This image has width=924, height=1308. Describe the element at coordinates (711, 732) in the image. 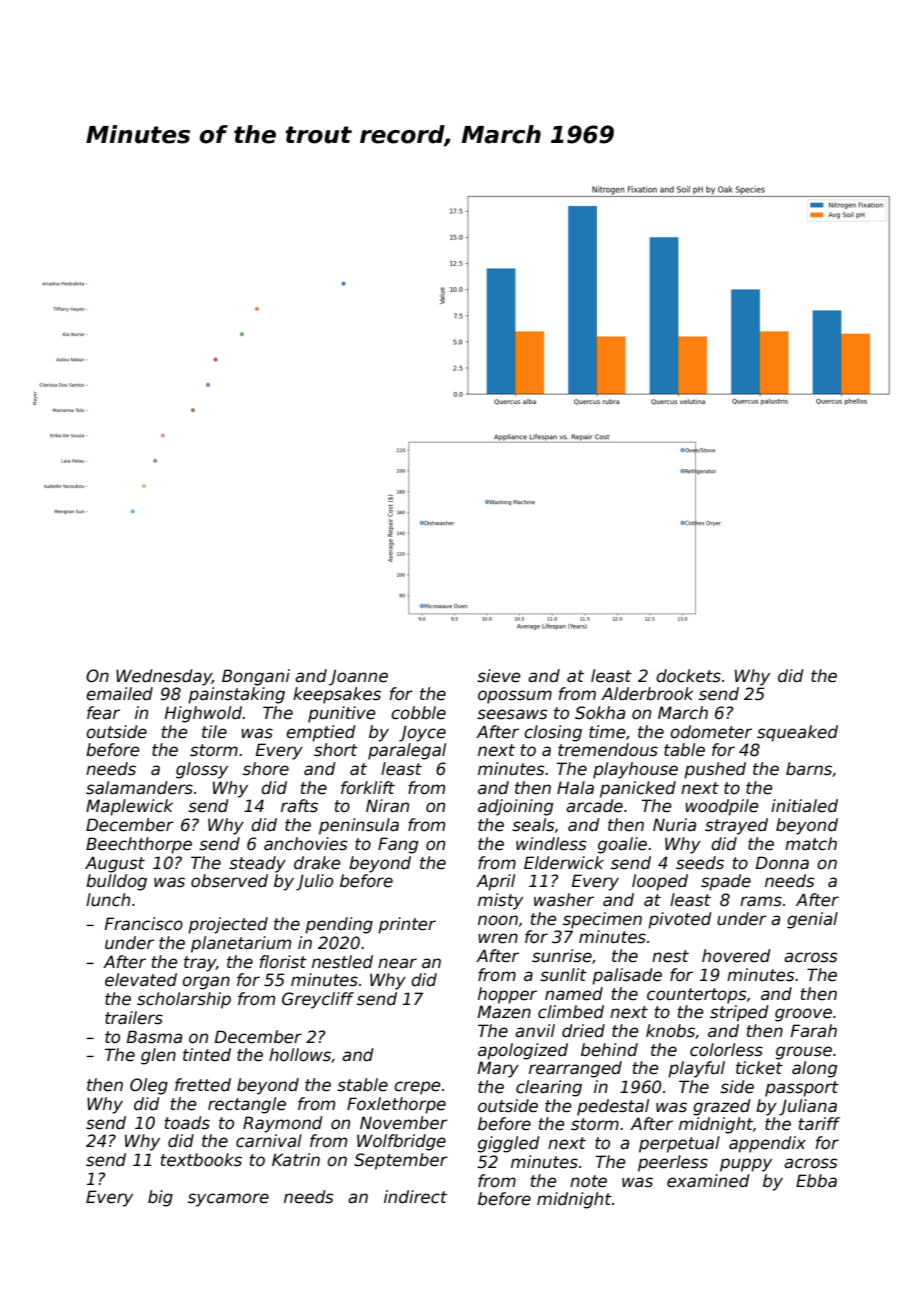

I see `odometer` at that location.
